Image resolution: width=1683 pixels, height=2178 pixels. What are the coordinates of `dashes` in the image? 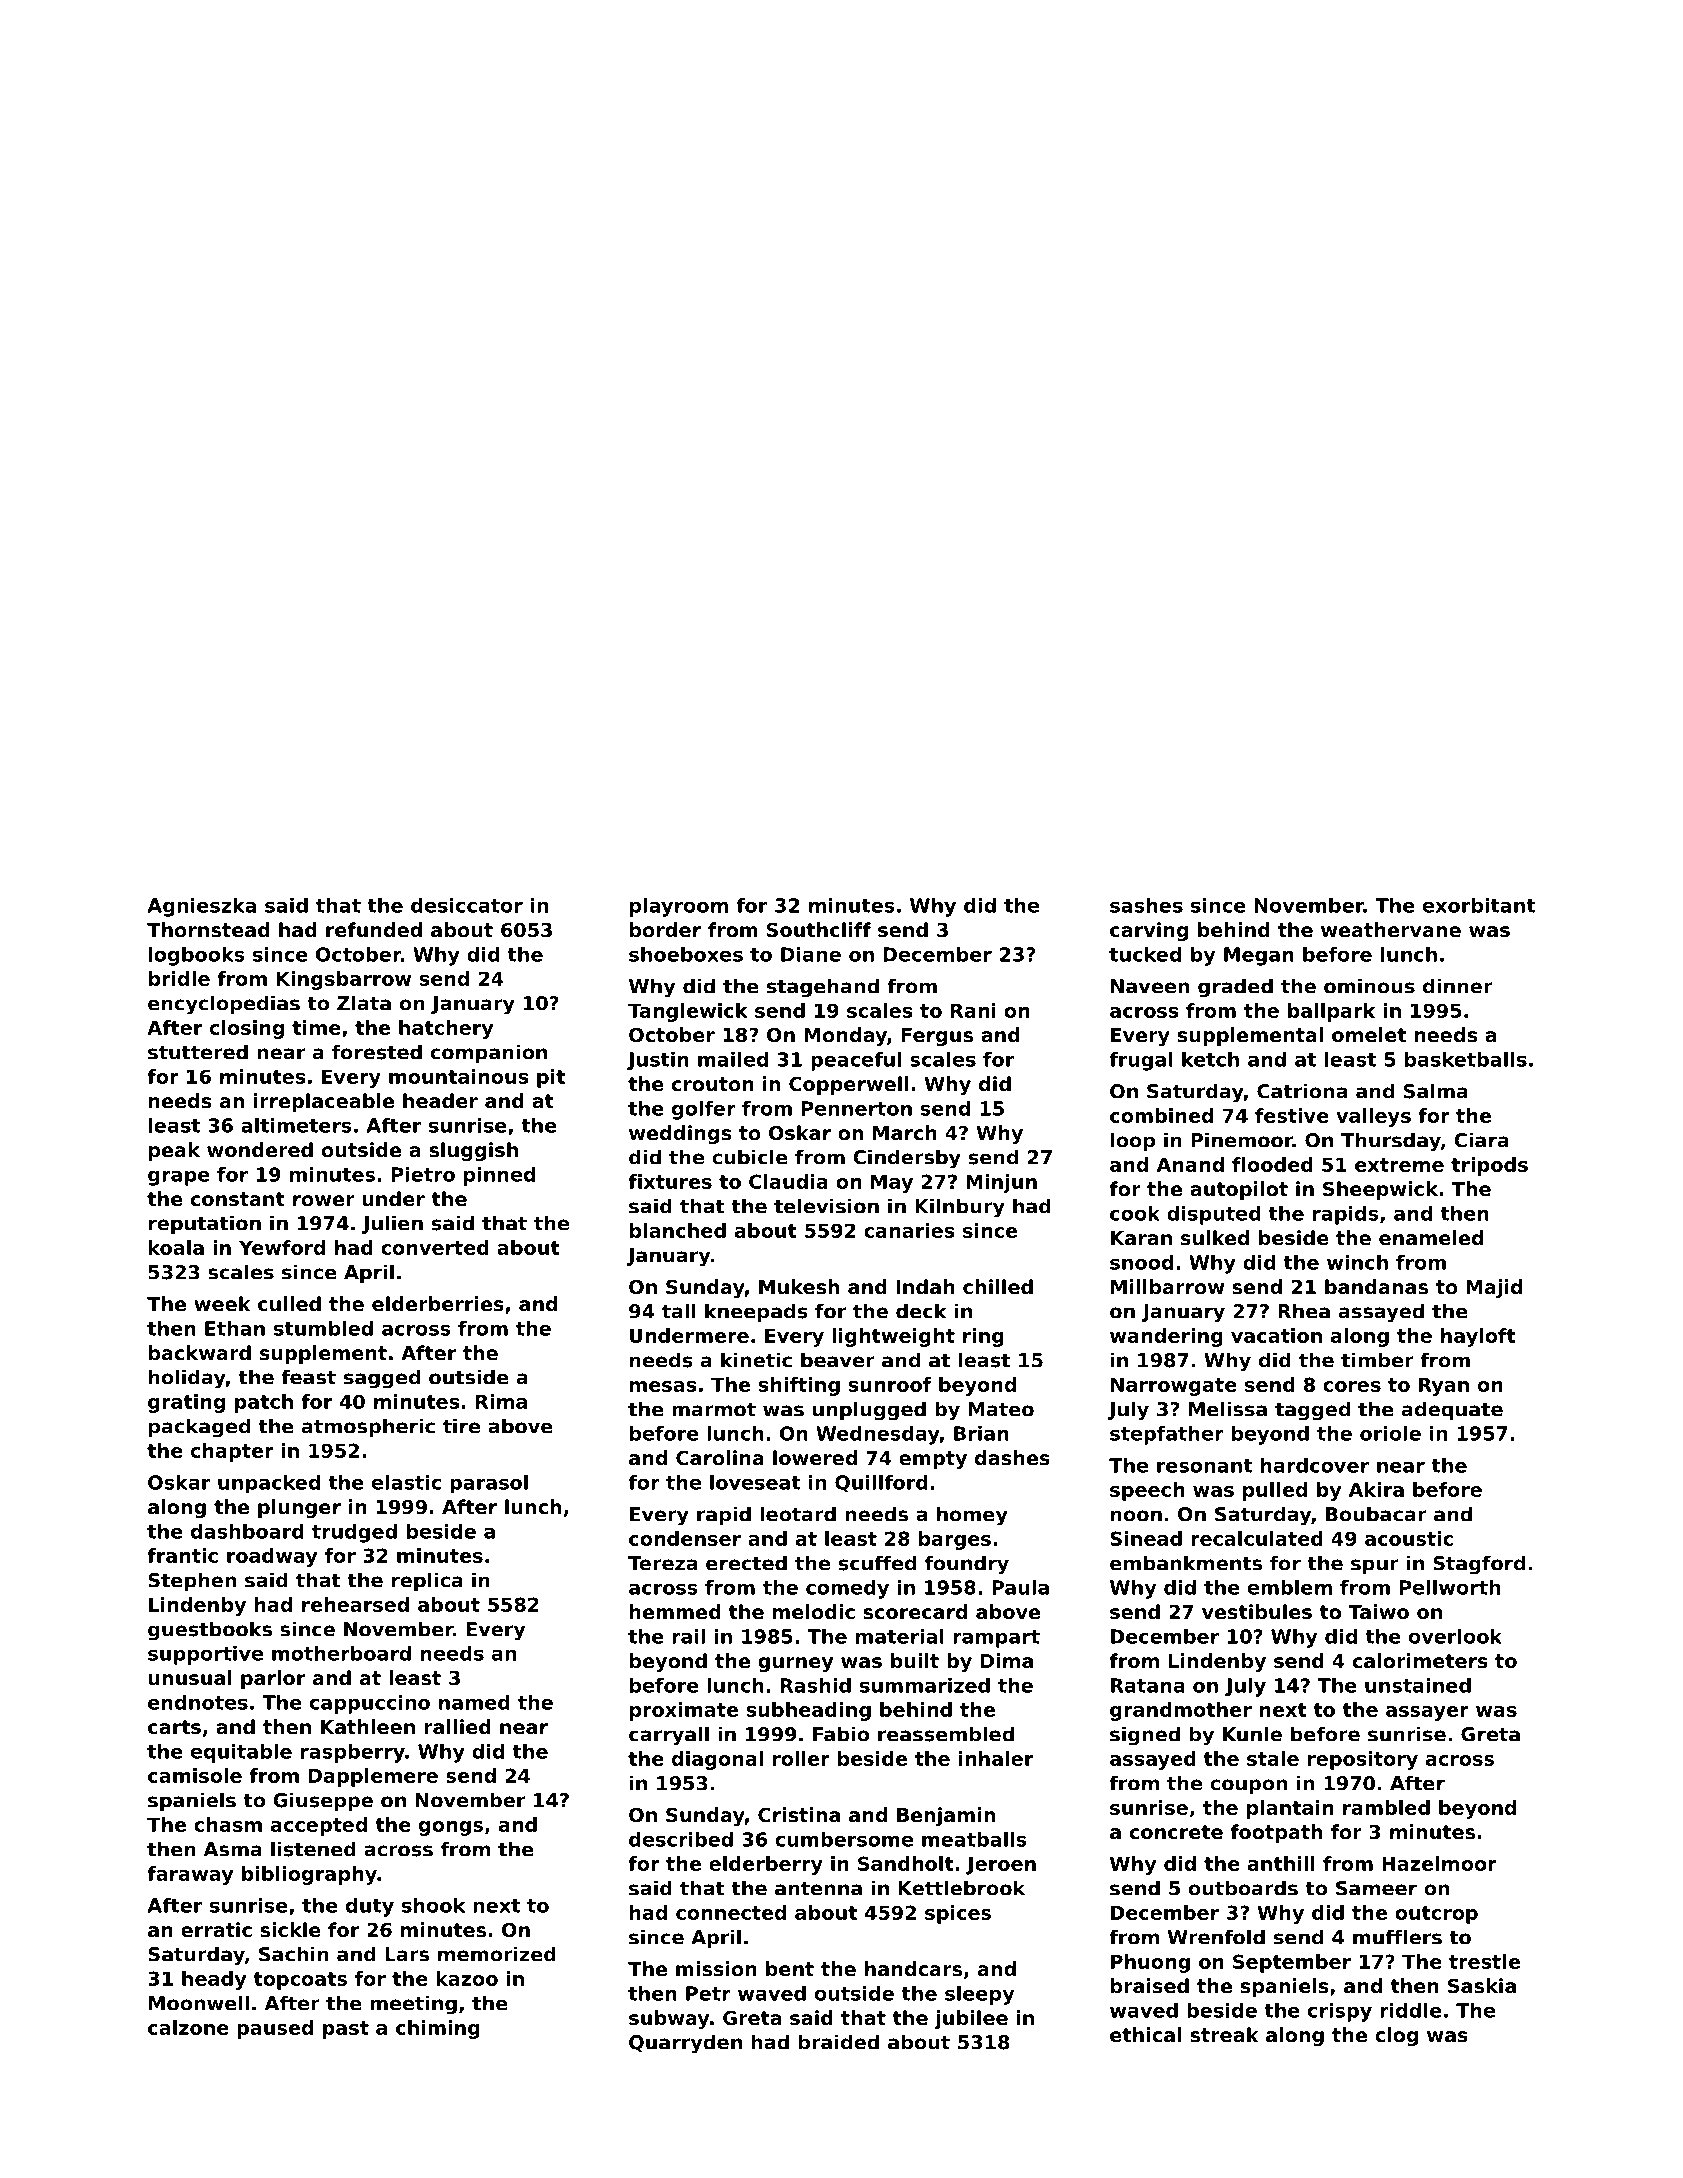 It's located at (1012, 1458).
